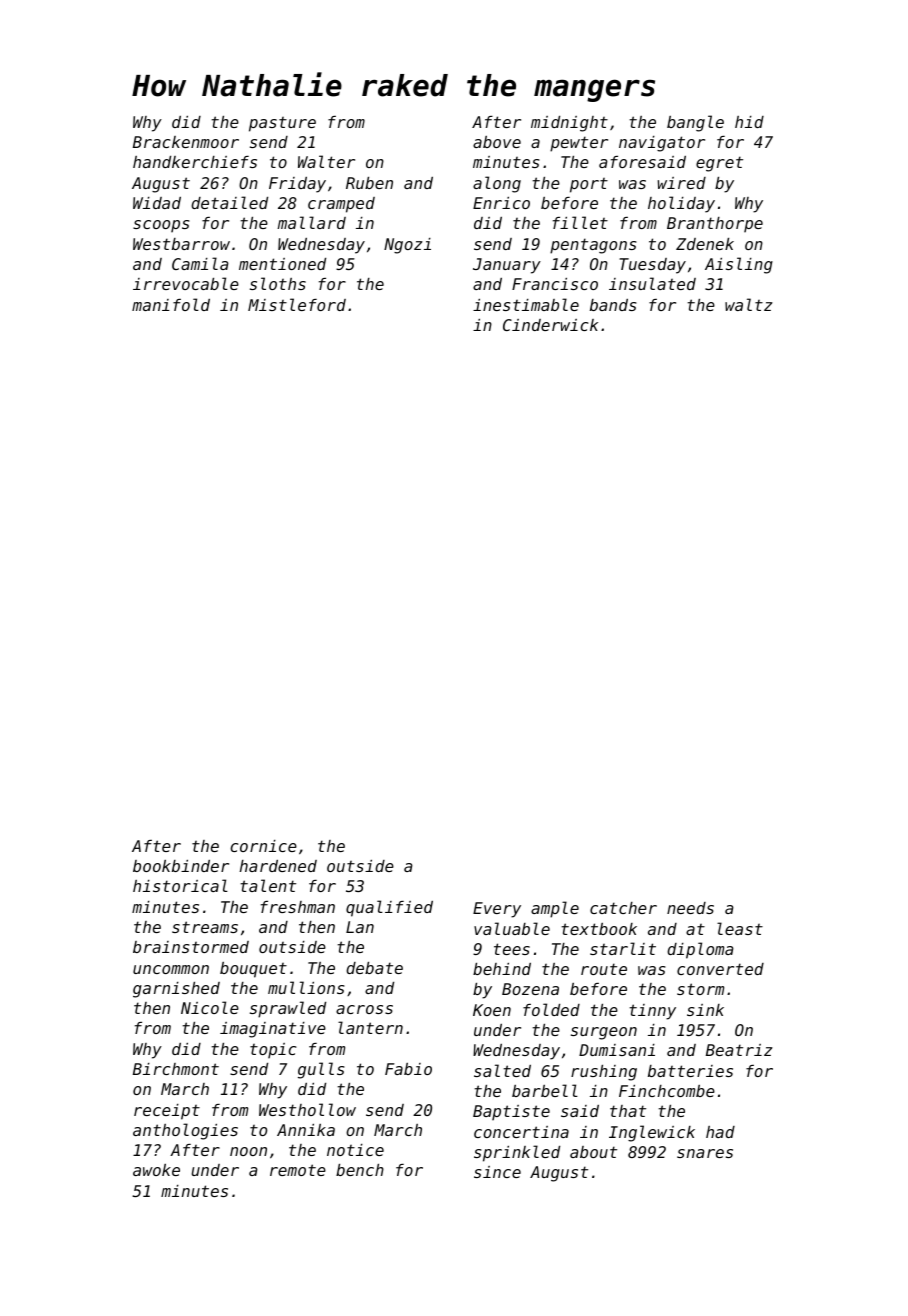  What do you see at coordinates (749, 304) in the page?
I see `waltz` at bounding box center [749, 304].
